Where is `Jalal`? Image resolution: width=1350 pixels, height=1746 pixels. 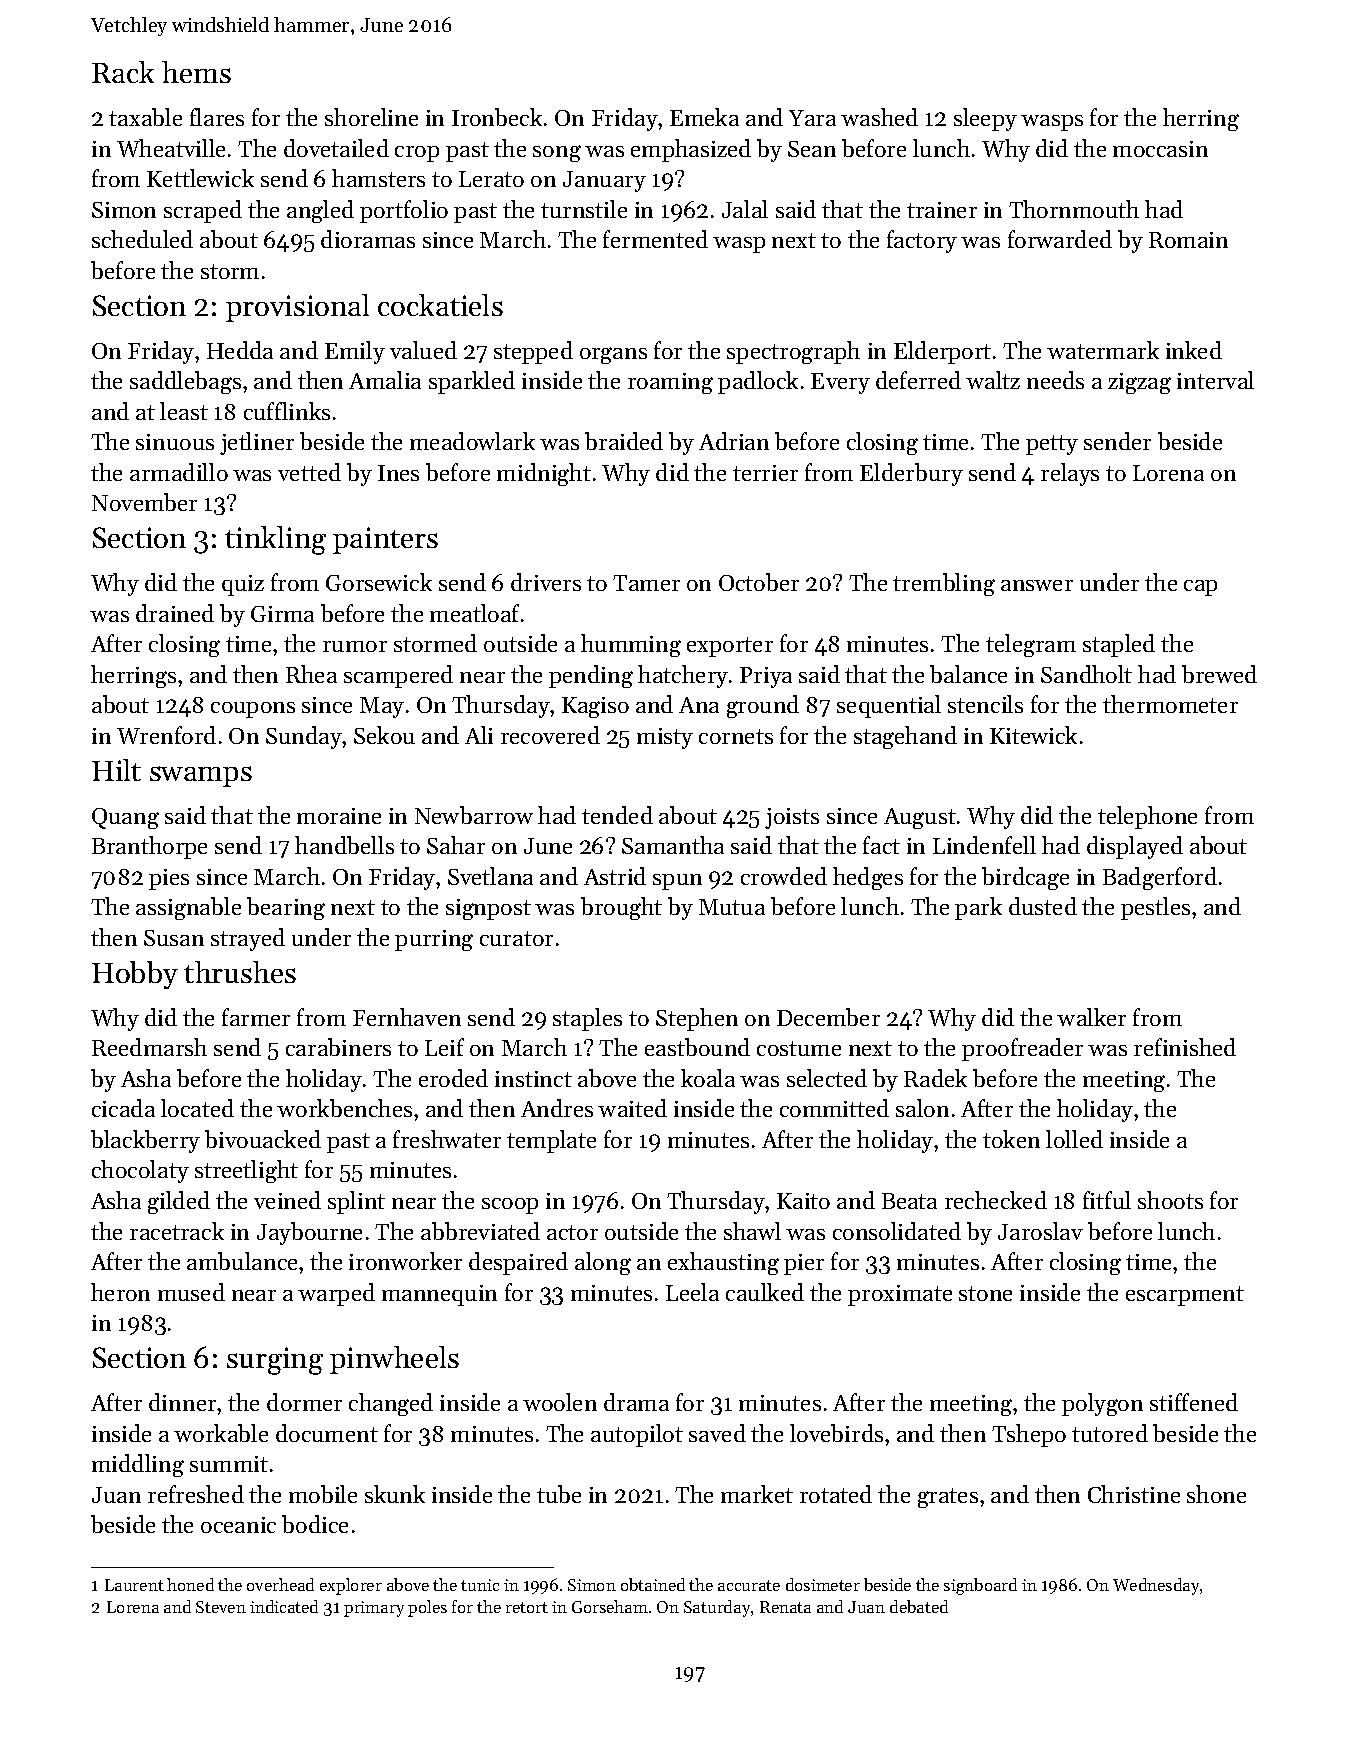 Jalal is located at coordinates (745, 209).
